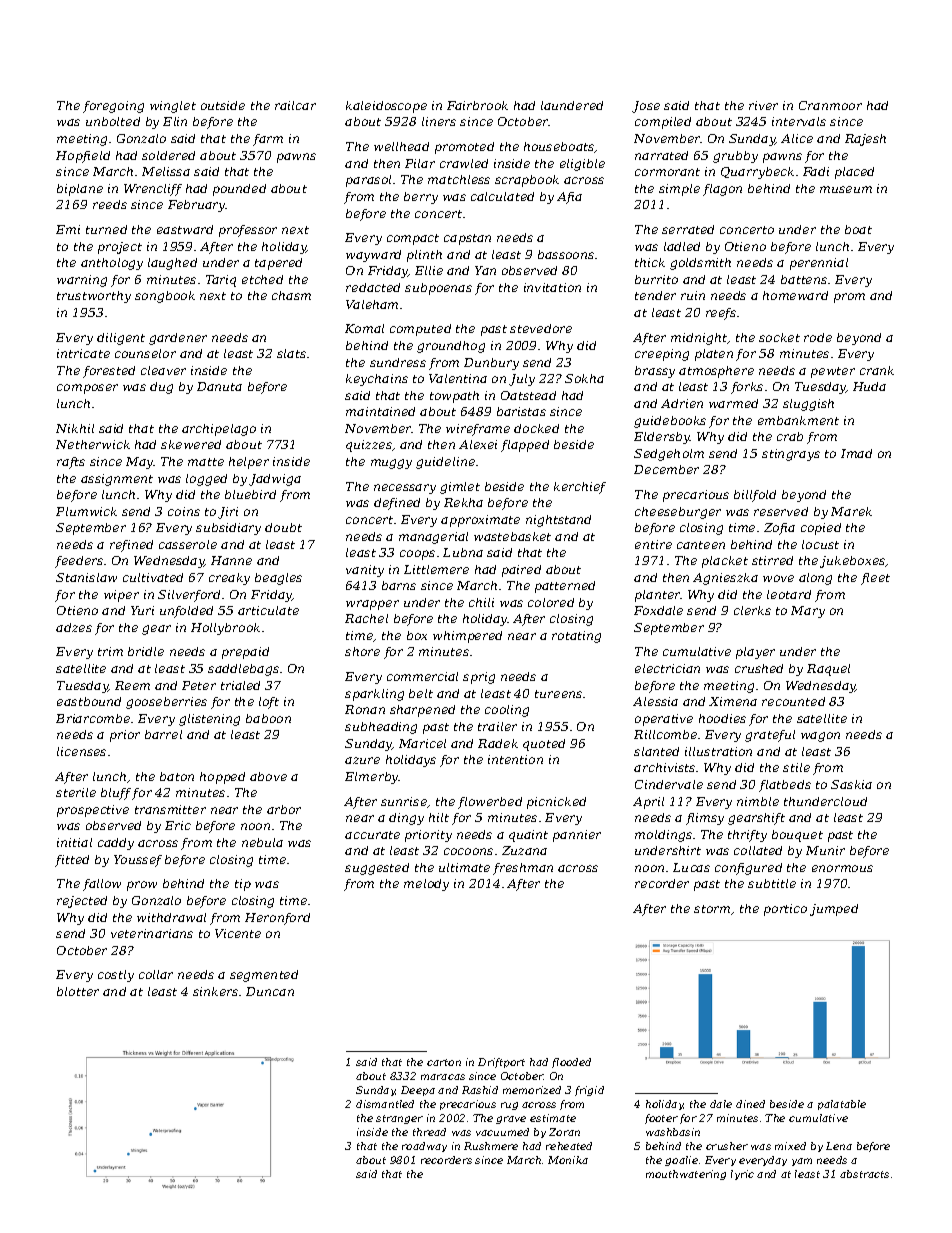 The width and height of the screenshot is (952, 1233). Describe the element at coordinates (757, 173) in the screenshot. I see `Quarrybeck` at that location.
